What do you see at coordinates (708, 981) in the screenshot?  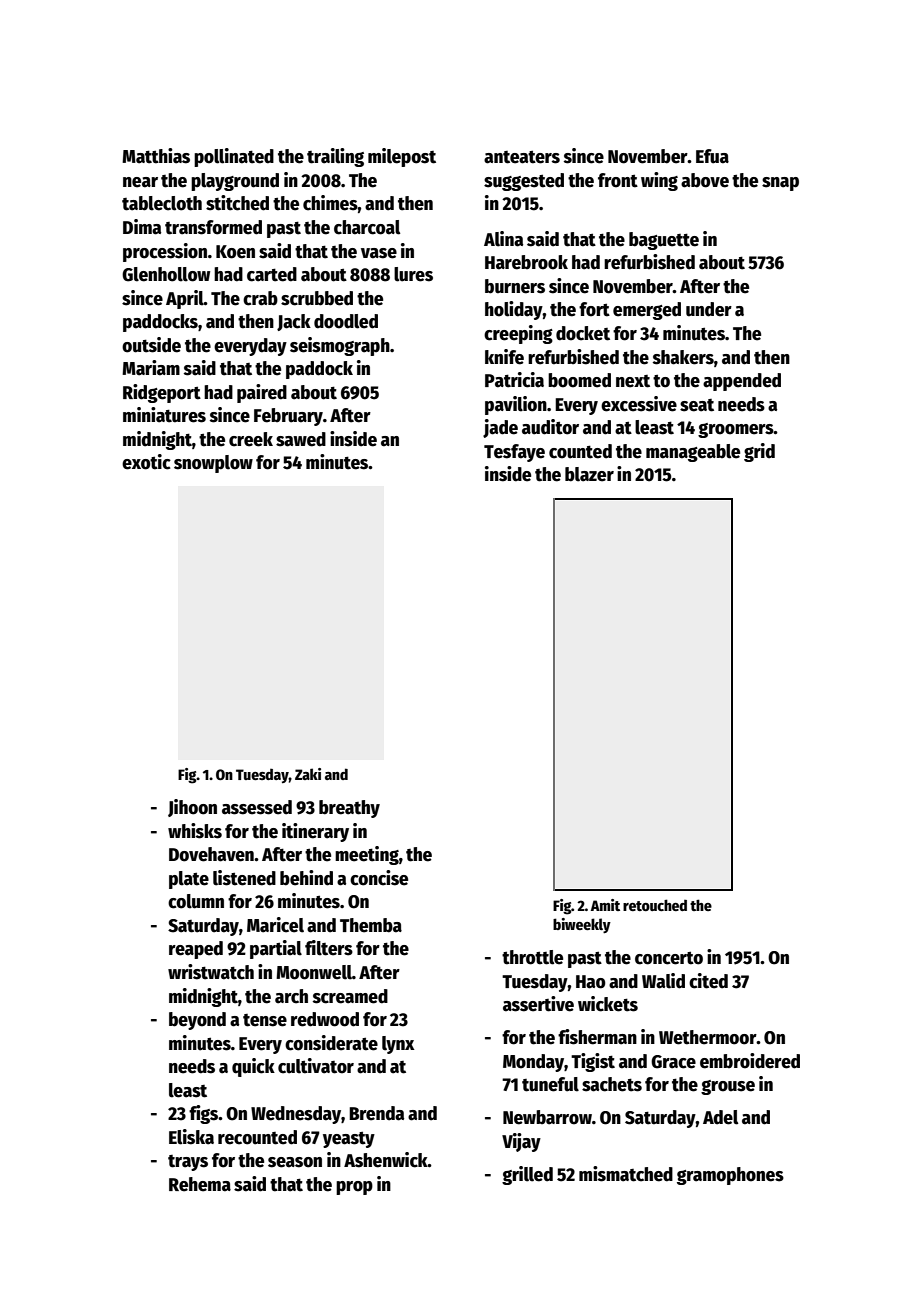 I see `cited` at bounding box center [708, 981].
